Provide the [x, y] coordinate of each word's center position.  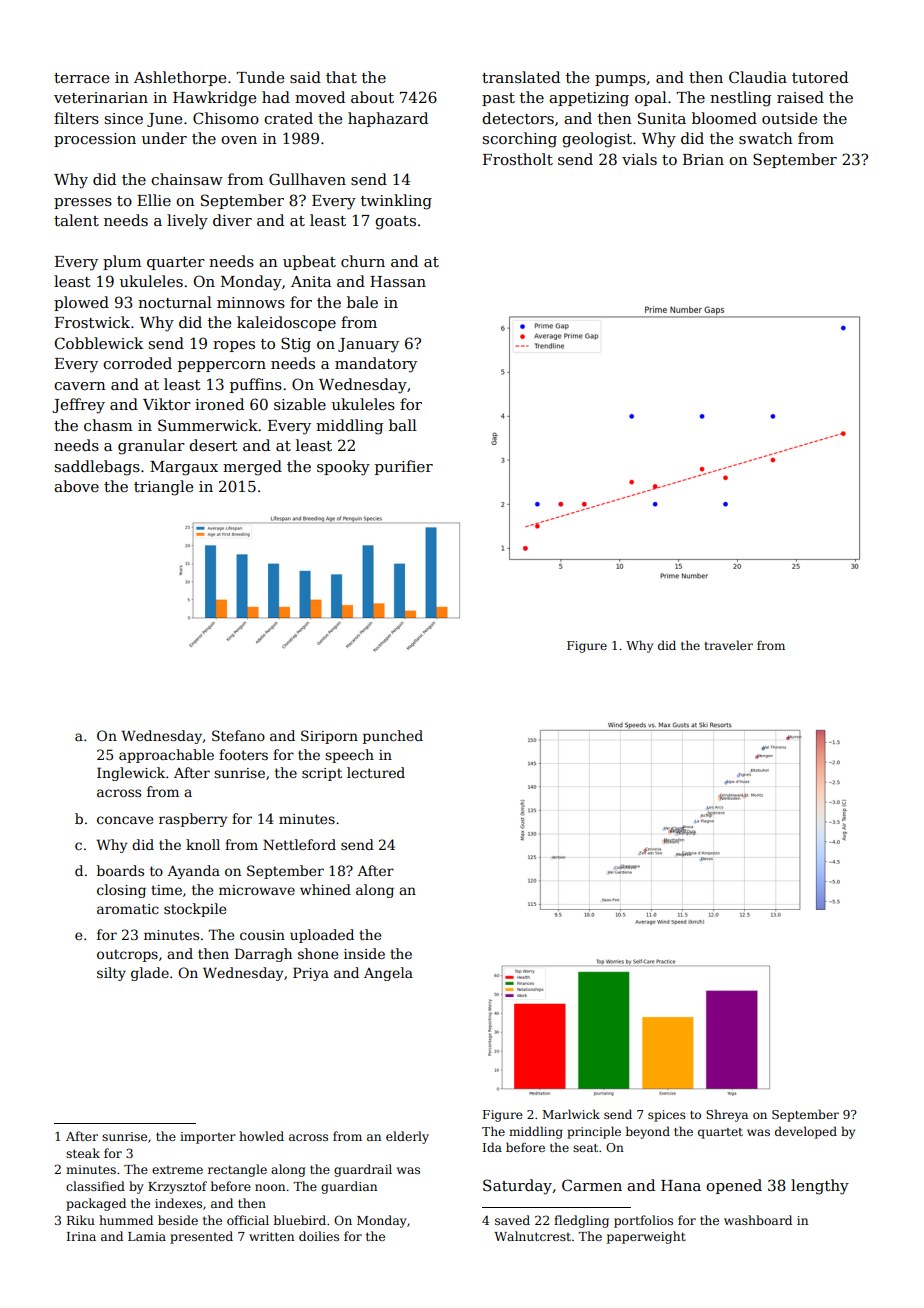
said [305, 77]
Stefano [238, 735]
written [271, 1236]
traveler [729, 645]
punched [393, 737]
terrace [81, 78]
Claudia [758, 77]
